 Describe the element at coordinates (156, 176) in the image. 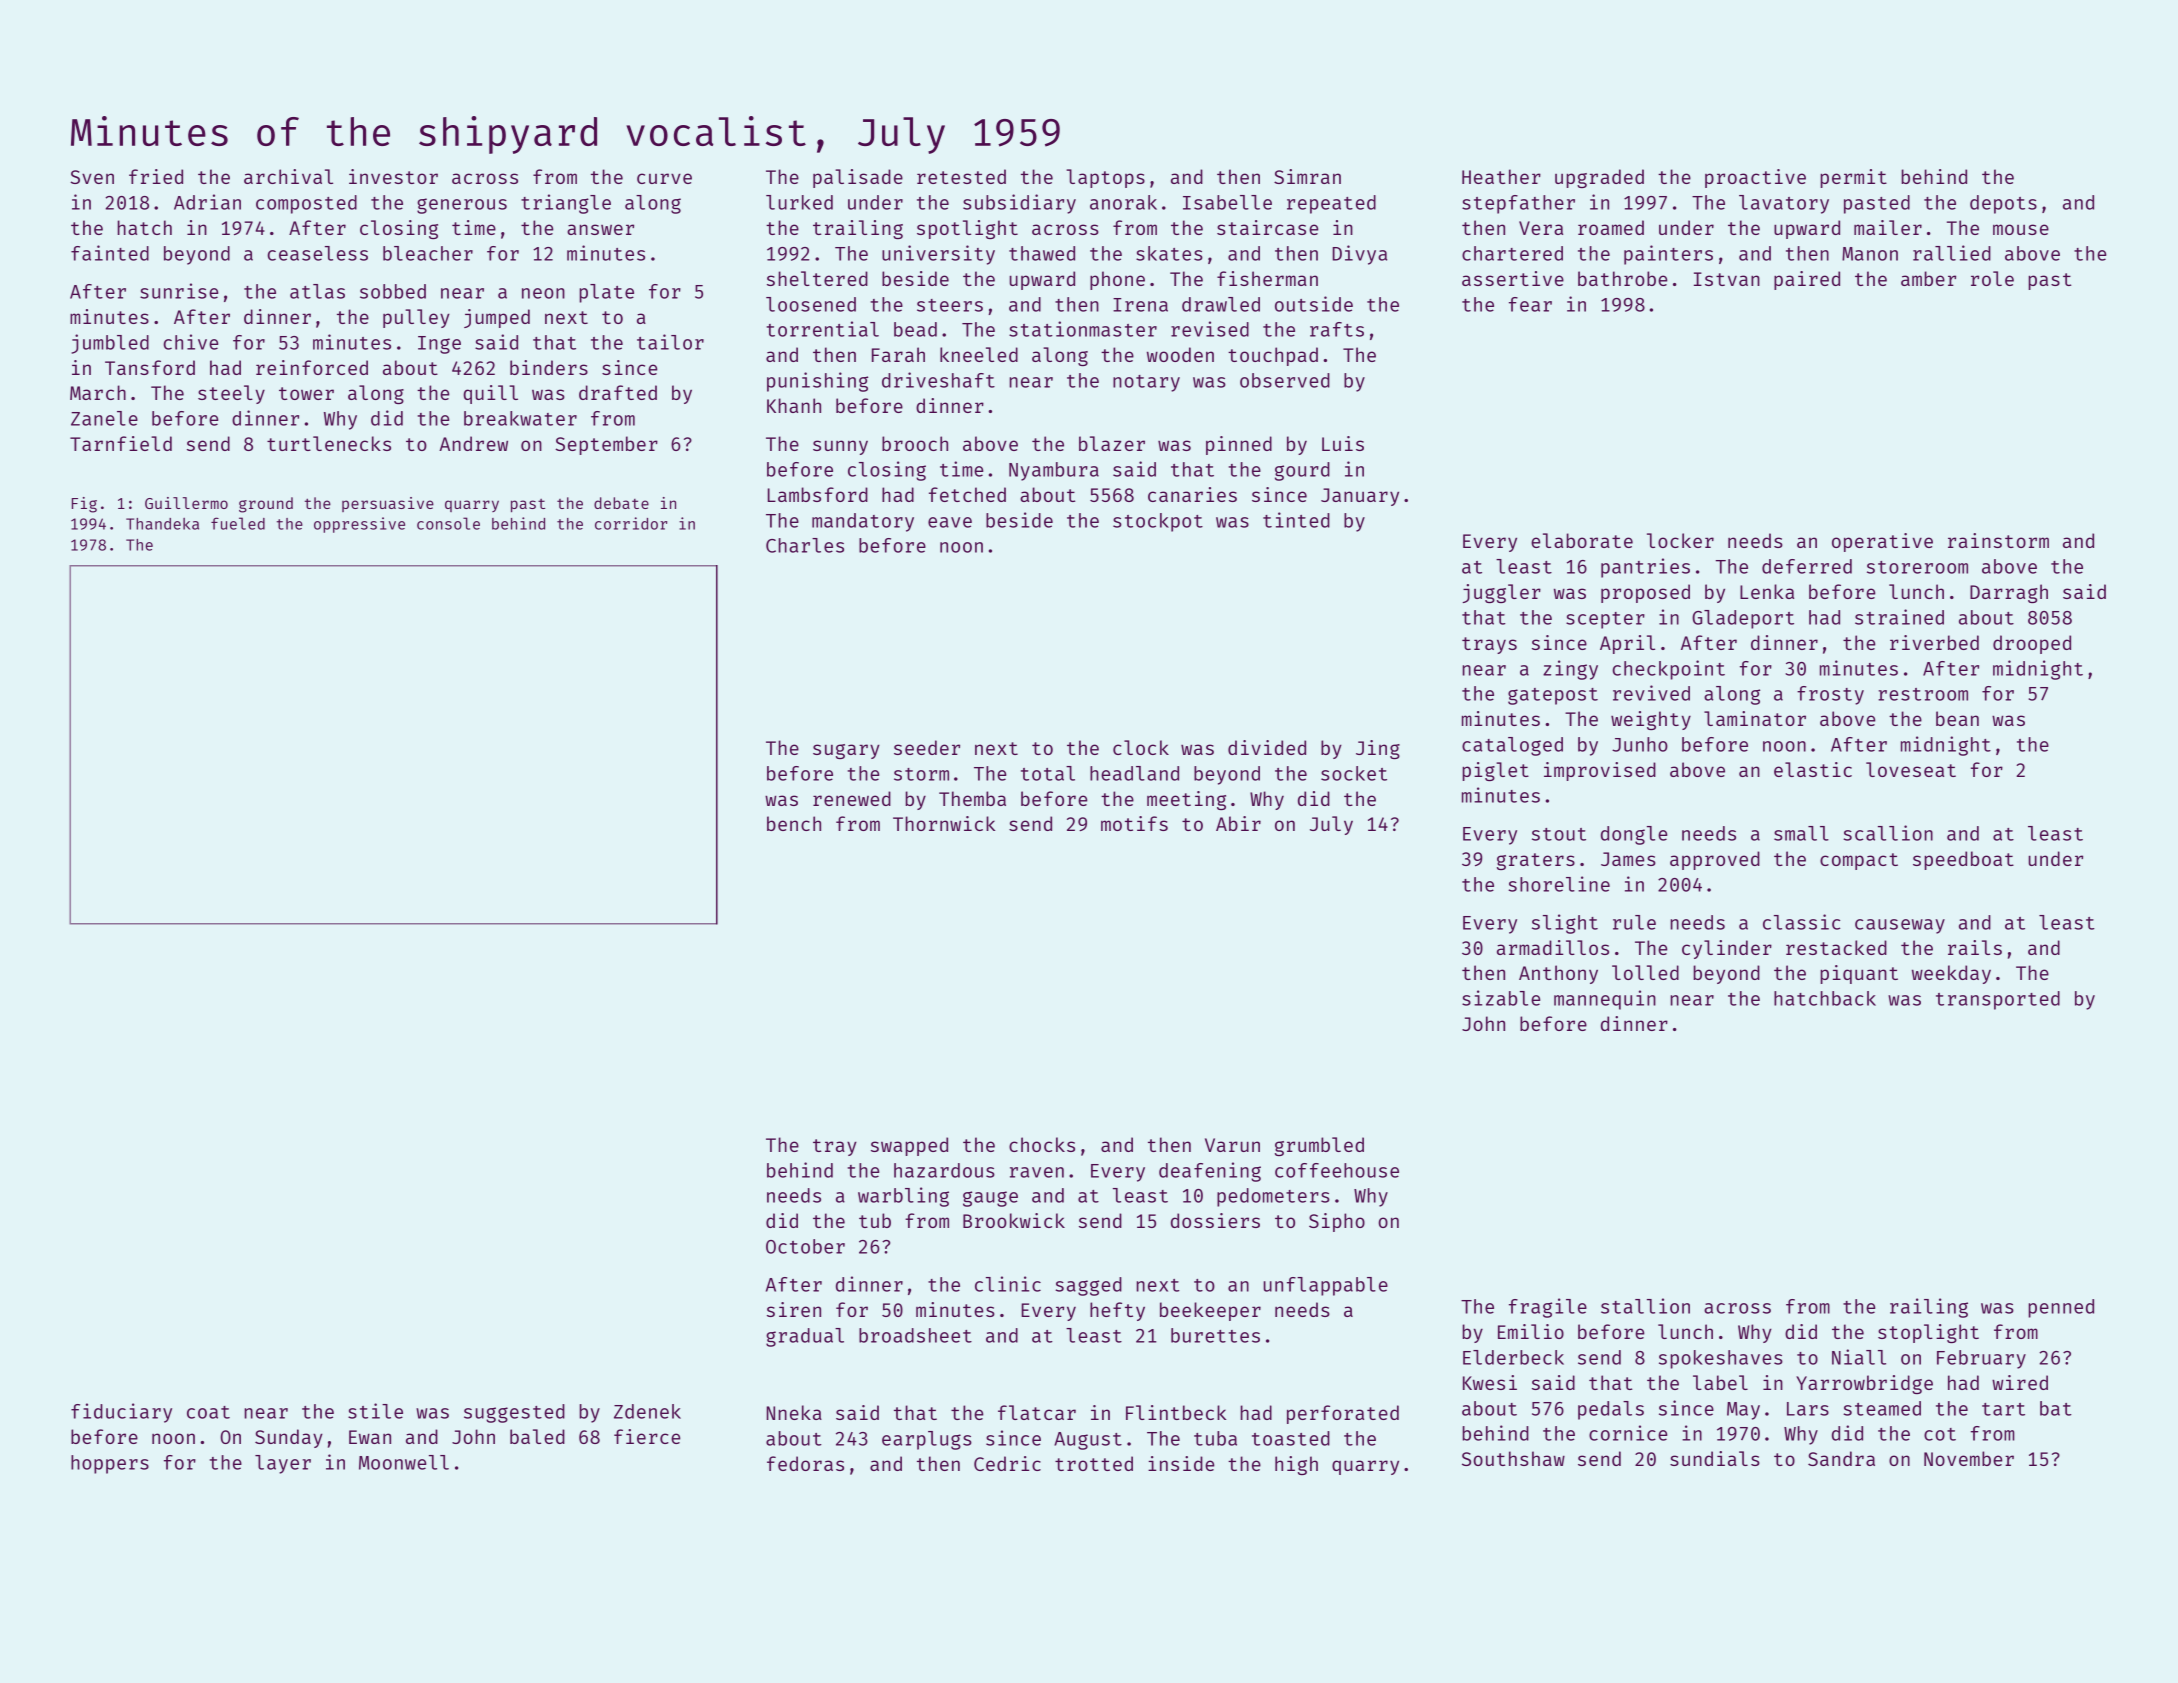

I see `fried` at that location.
